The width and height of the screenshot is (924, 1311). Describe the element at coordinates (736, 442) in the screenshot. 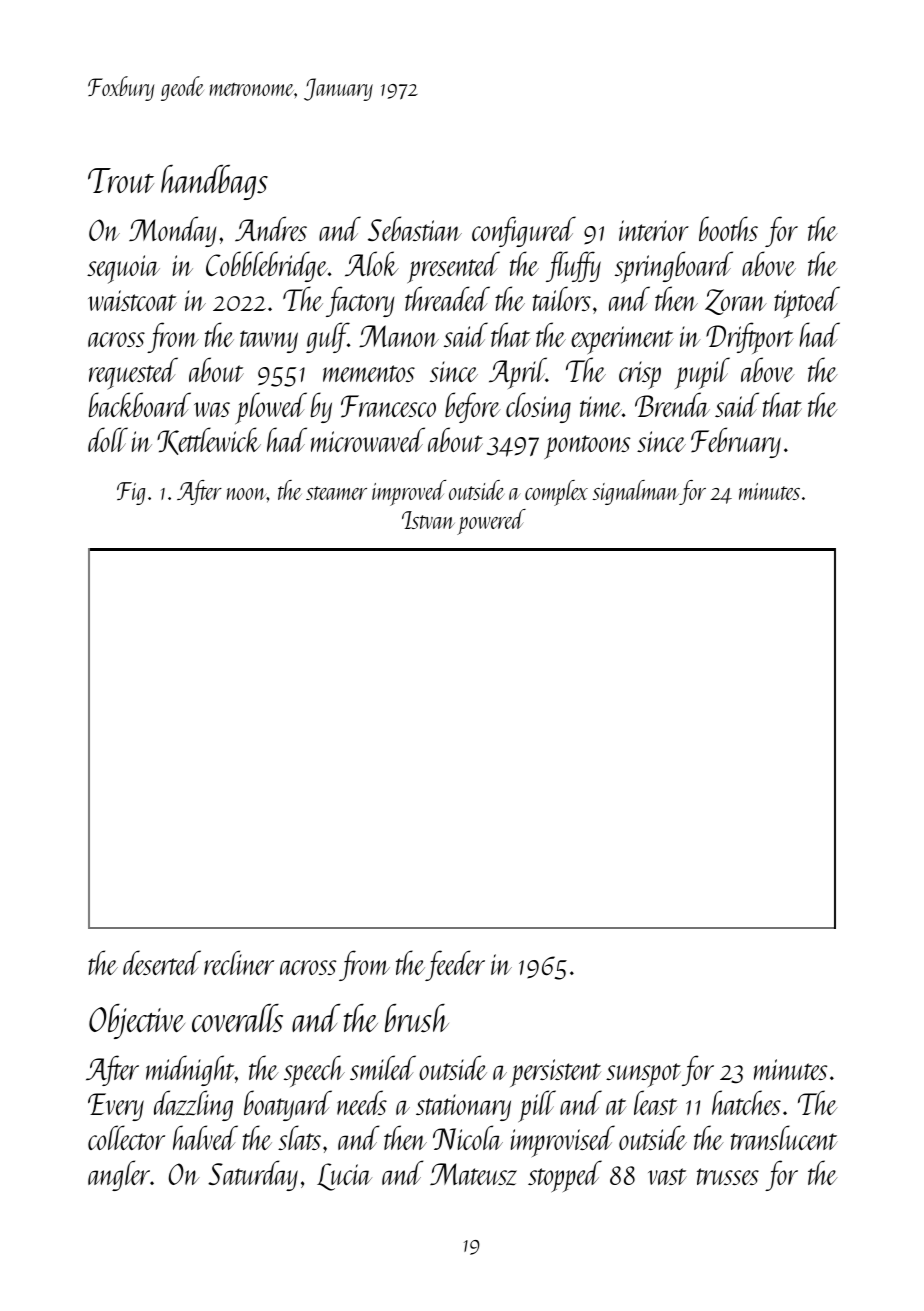

I see `February` at that location.
